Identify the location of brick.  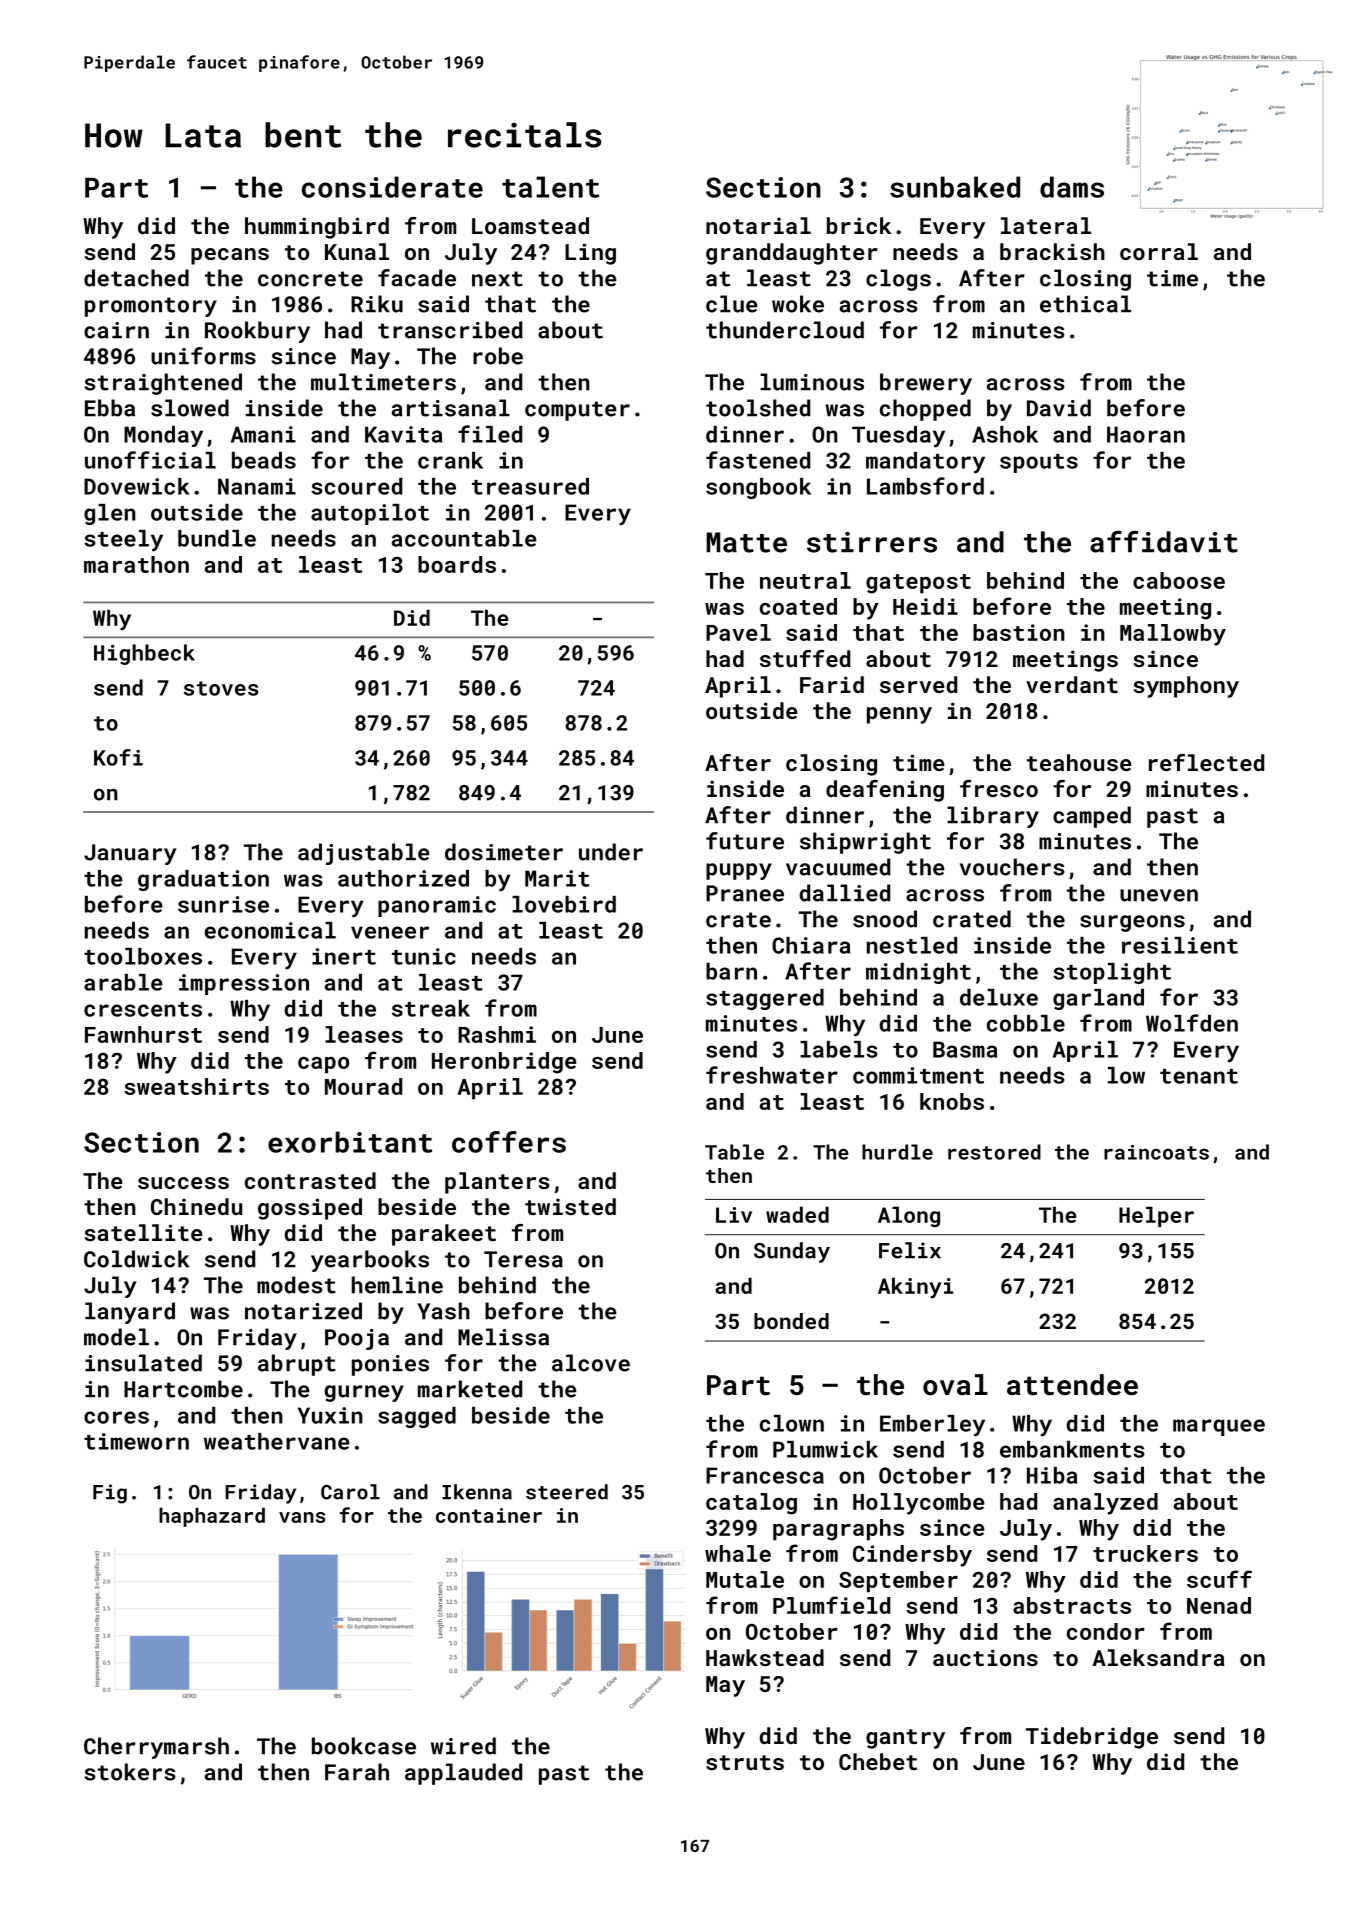
(859, 225).
